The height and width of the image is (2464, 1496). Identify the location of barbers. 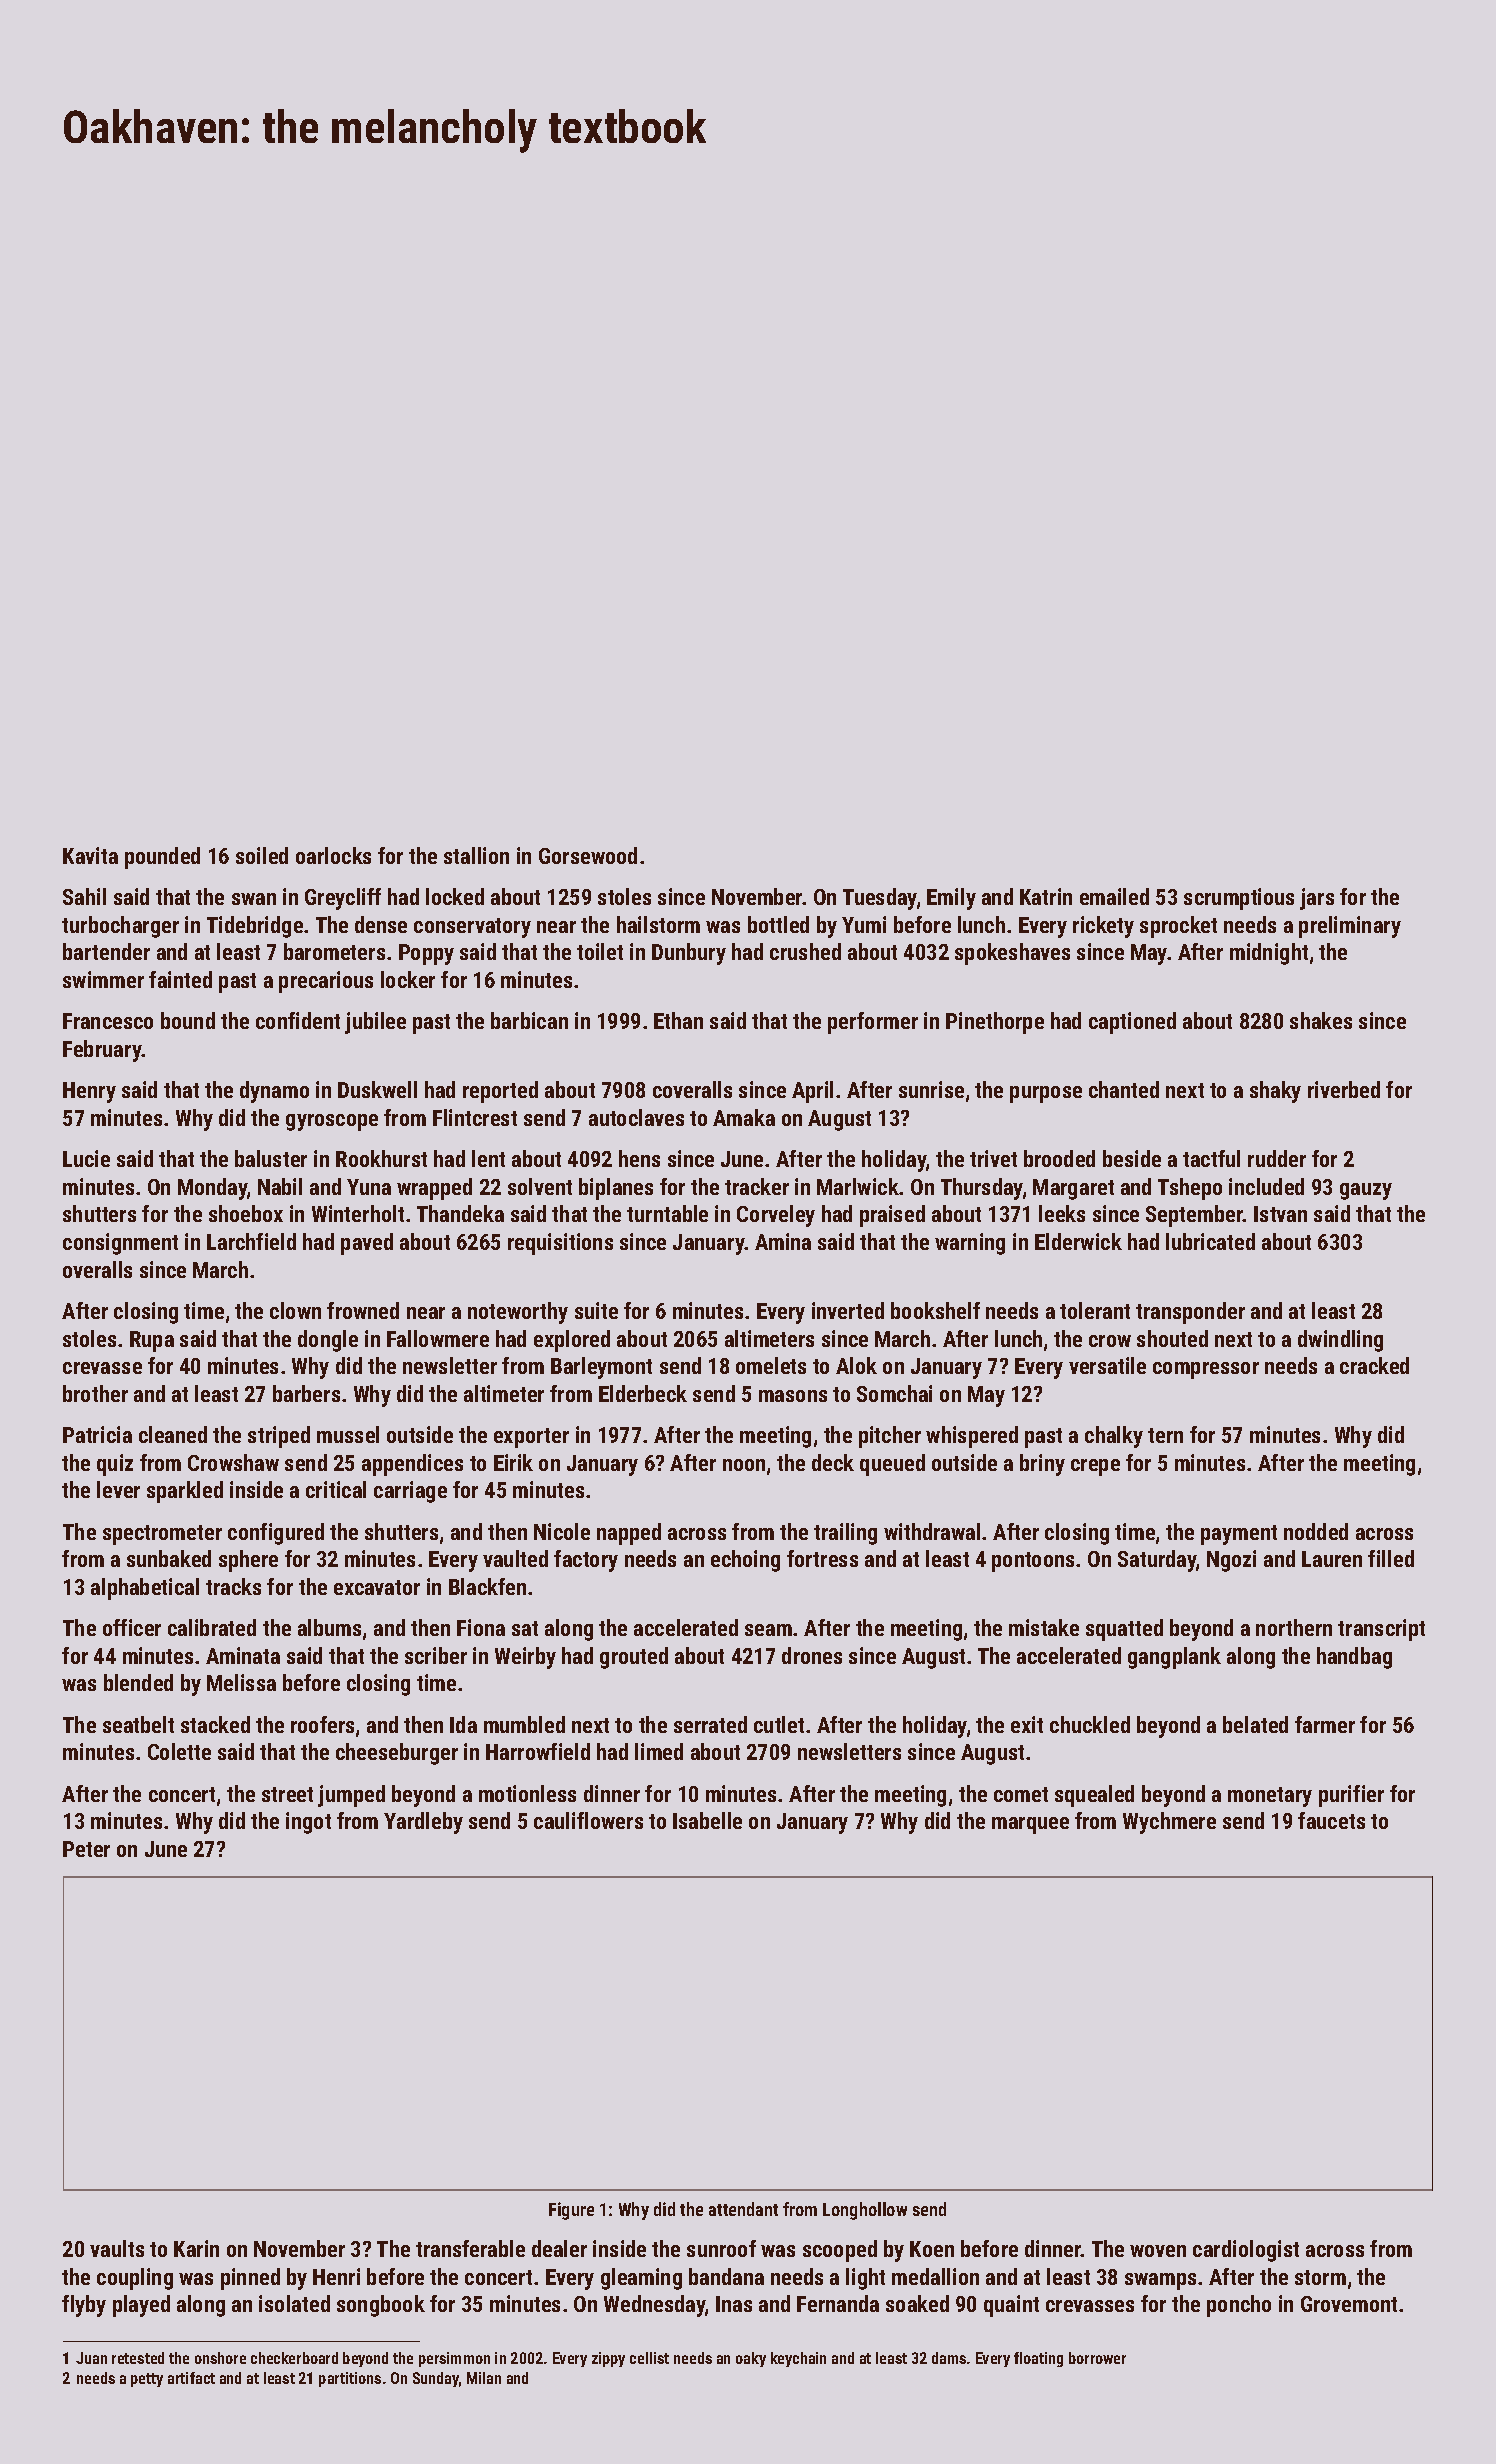
(306, 1393).
